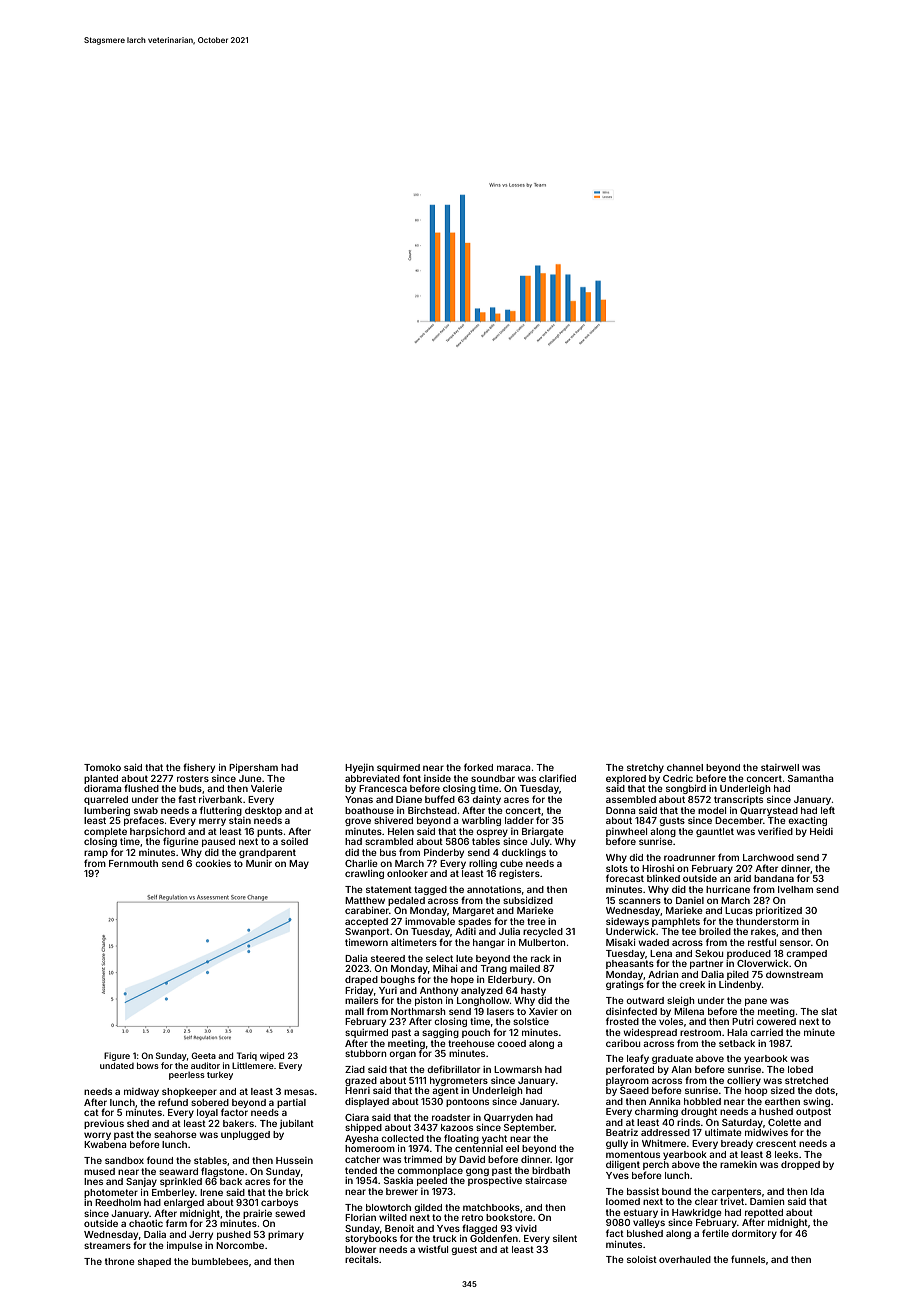 The image size is (924, 1308). Describe the element at coordinates (297, 1192) in the screenshot. I see `brick` at that location.
